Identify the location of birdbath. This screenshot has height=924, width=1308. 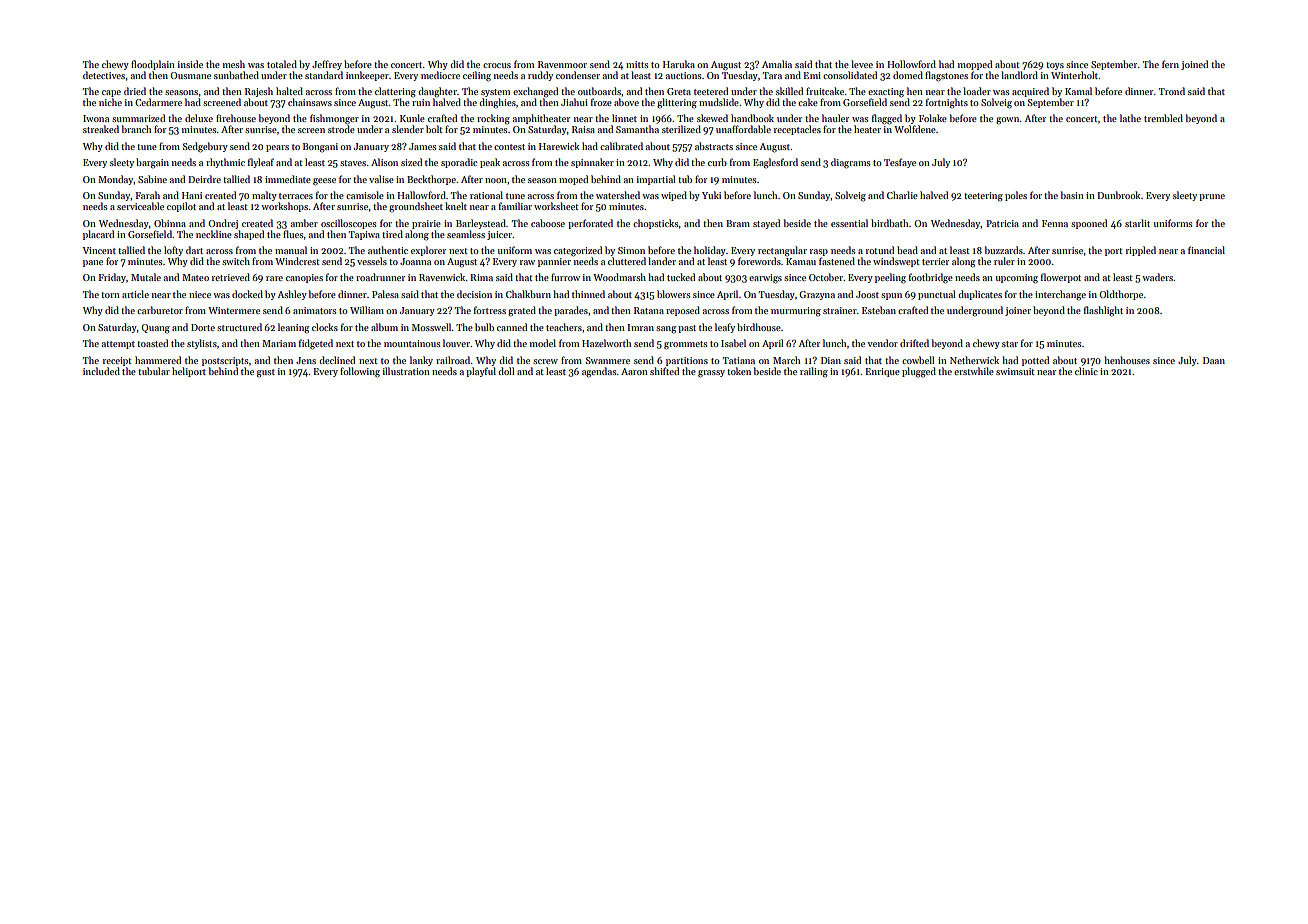
(889, 223).
